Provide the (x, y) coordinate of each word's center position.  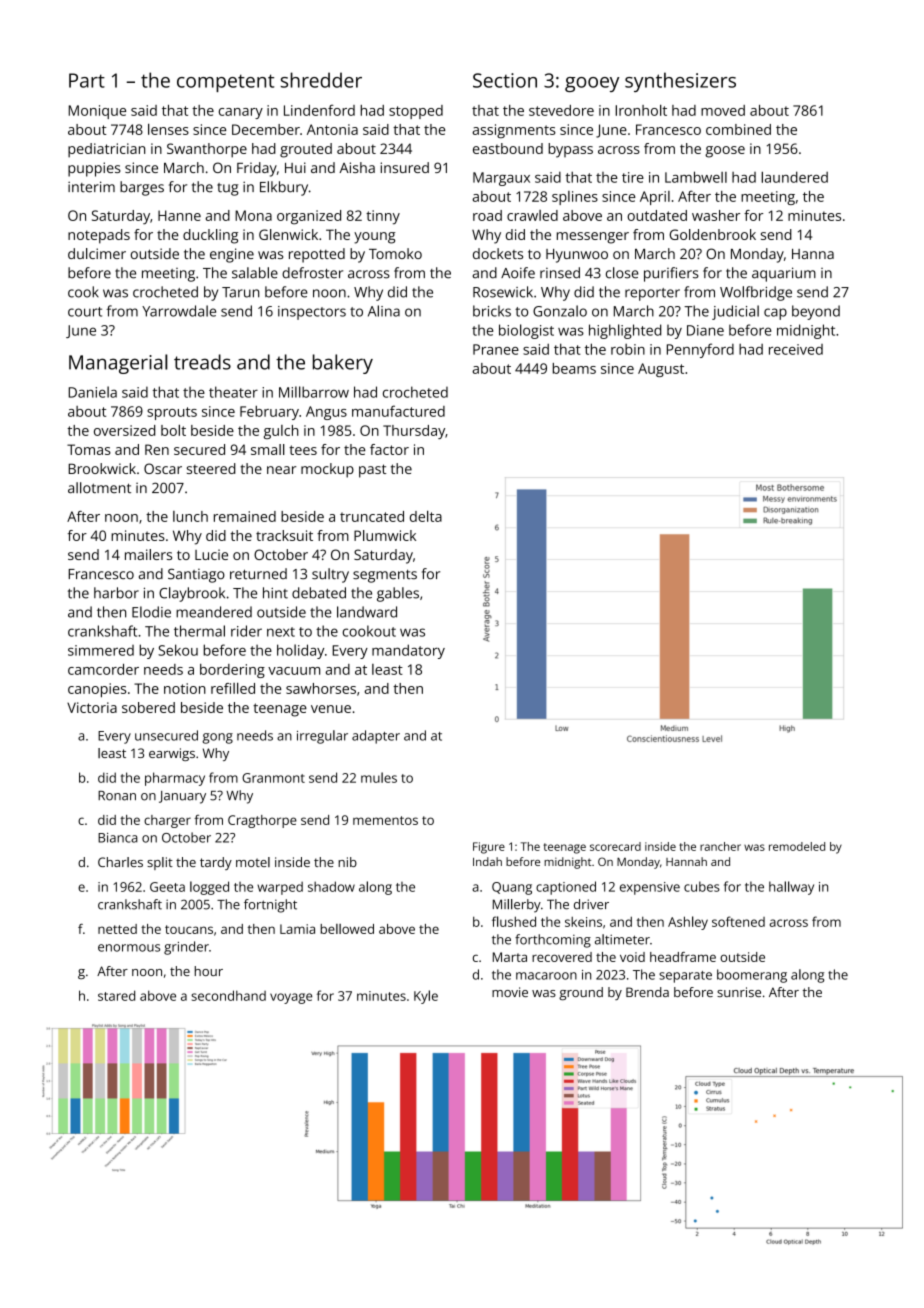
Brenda (647, 992)
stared (116, 995)
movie (510, 992)
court (85, 312)
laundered (794, 177)
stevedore (561, 110)
